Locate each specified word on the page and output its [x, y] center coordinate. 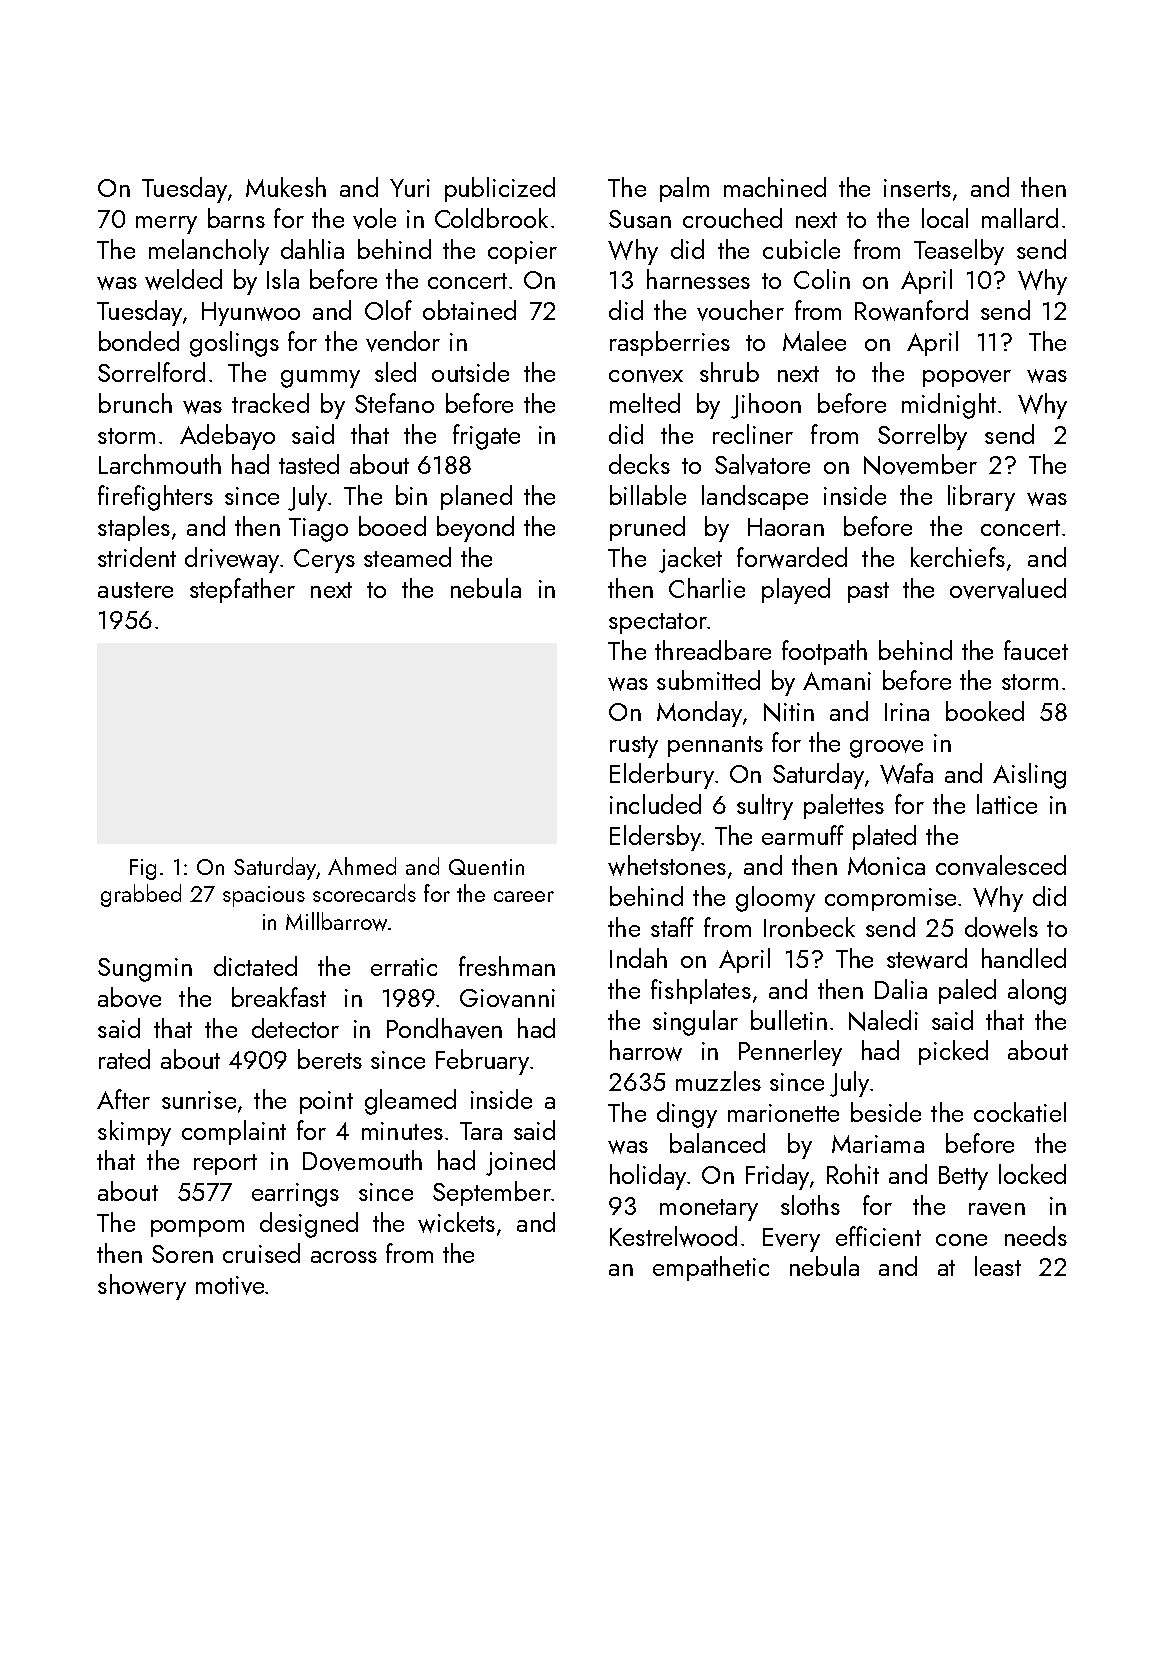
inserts [917, 188]
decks [639, 464]
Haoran [786, 527]
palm [684, 189]
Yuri [410, 188]
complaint [234, 1132]
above [129, 997]
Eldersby [655, 838]
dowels [1001, 927]
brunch [135, 403]
